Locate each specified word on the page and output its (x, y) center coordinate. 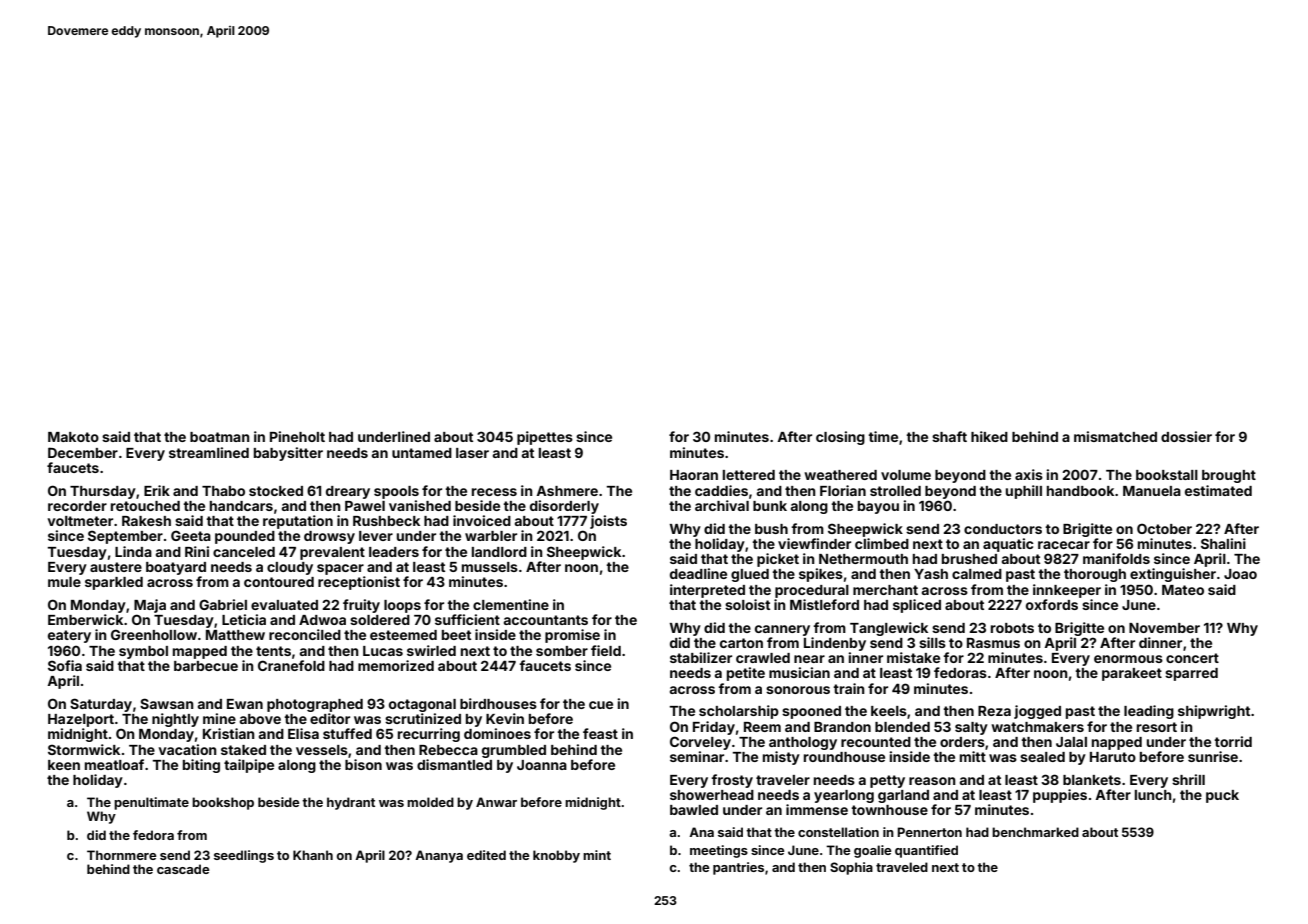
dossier (1186, 436)
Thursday (103, 492)
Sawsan (167, 703)
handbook (1080, 491)
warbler (491, 536)
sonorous (798, 690)
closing (840, 438)
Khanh (313, 855)
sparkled (114, 583)
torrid (1233, 741)
